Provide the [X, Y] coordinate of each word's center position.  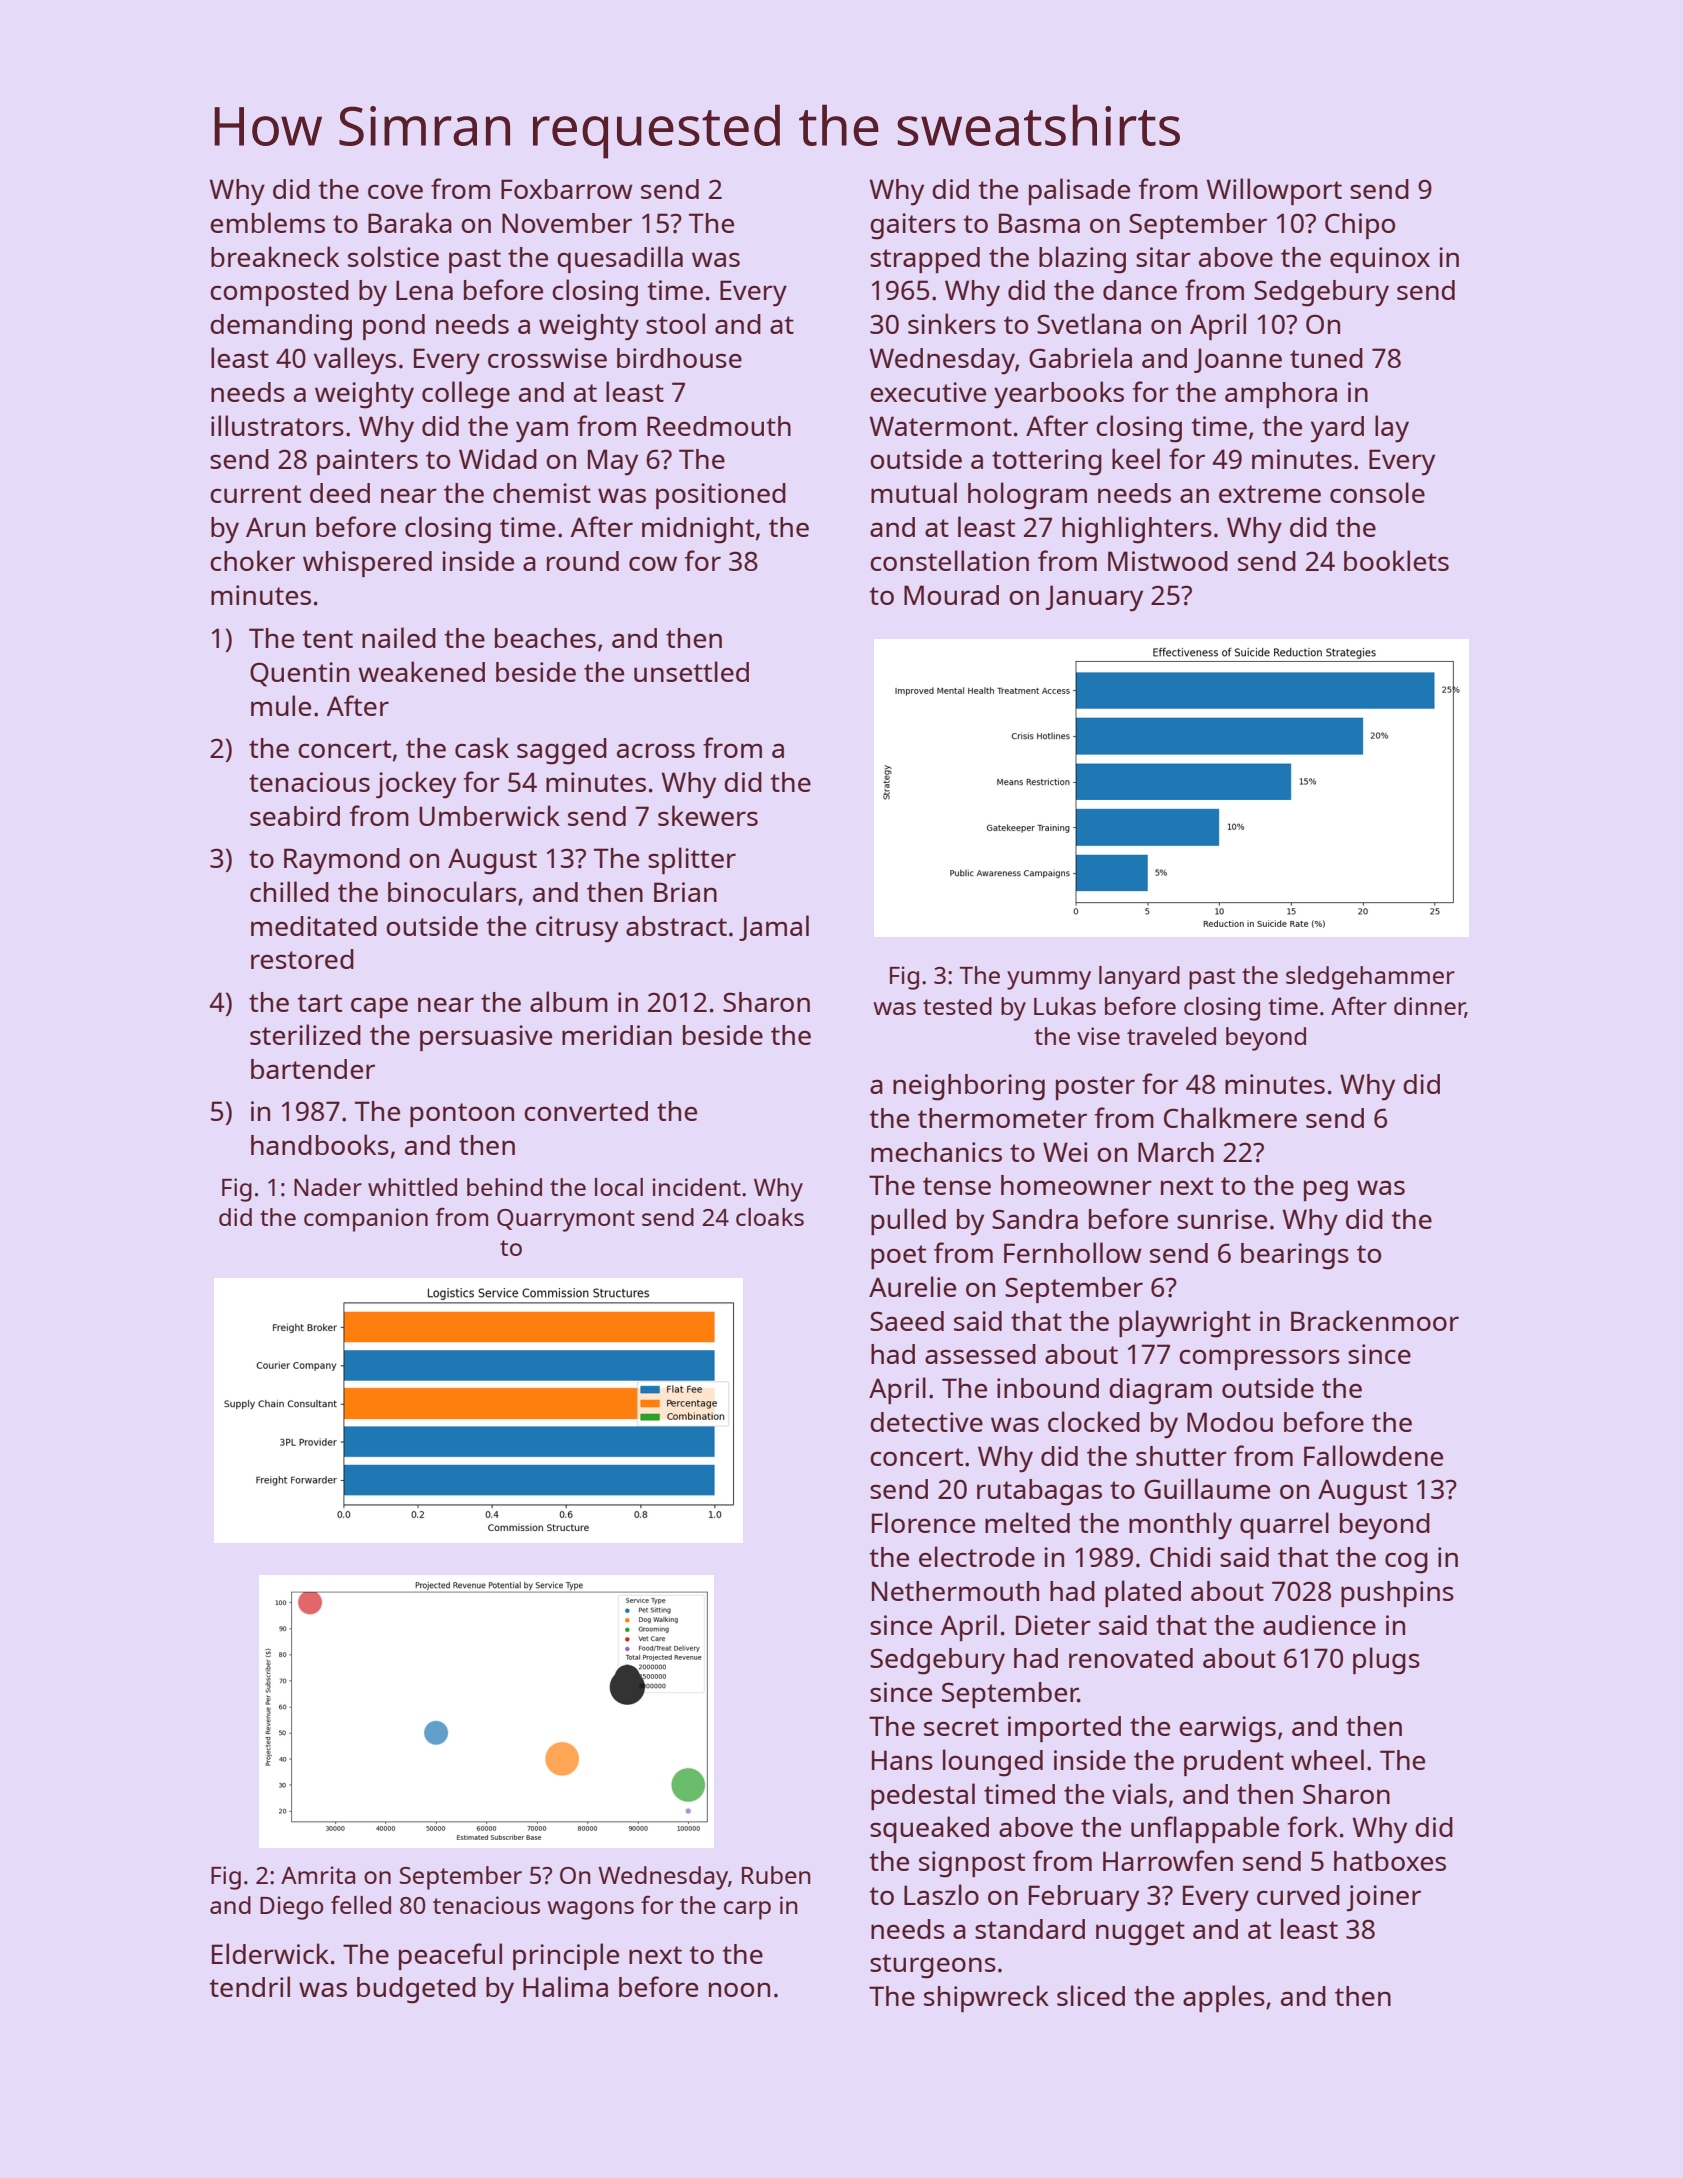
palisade [1079, 191]
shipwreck [986, 1998]
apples [1224, 1998]
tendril [250, 1986]
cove [395, 191]
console [1377, 492]
